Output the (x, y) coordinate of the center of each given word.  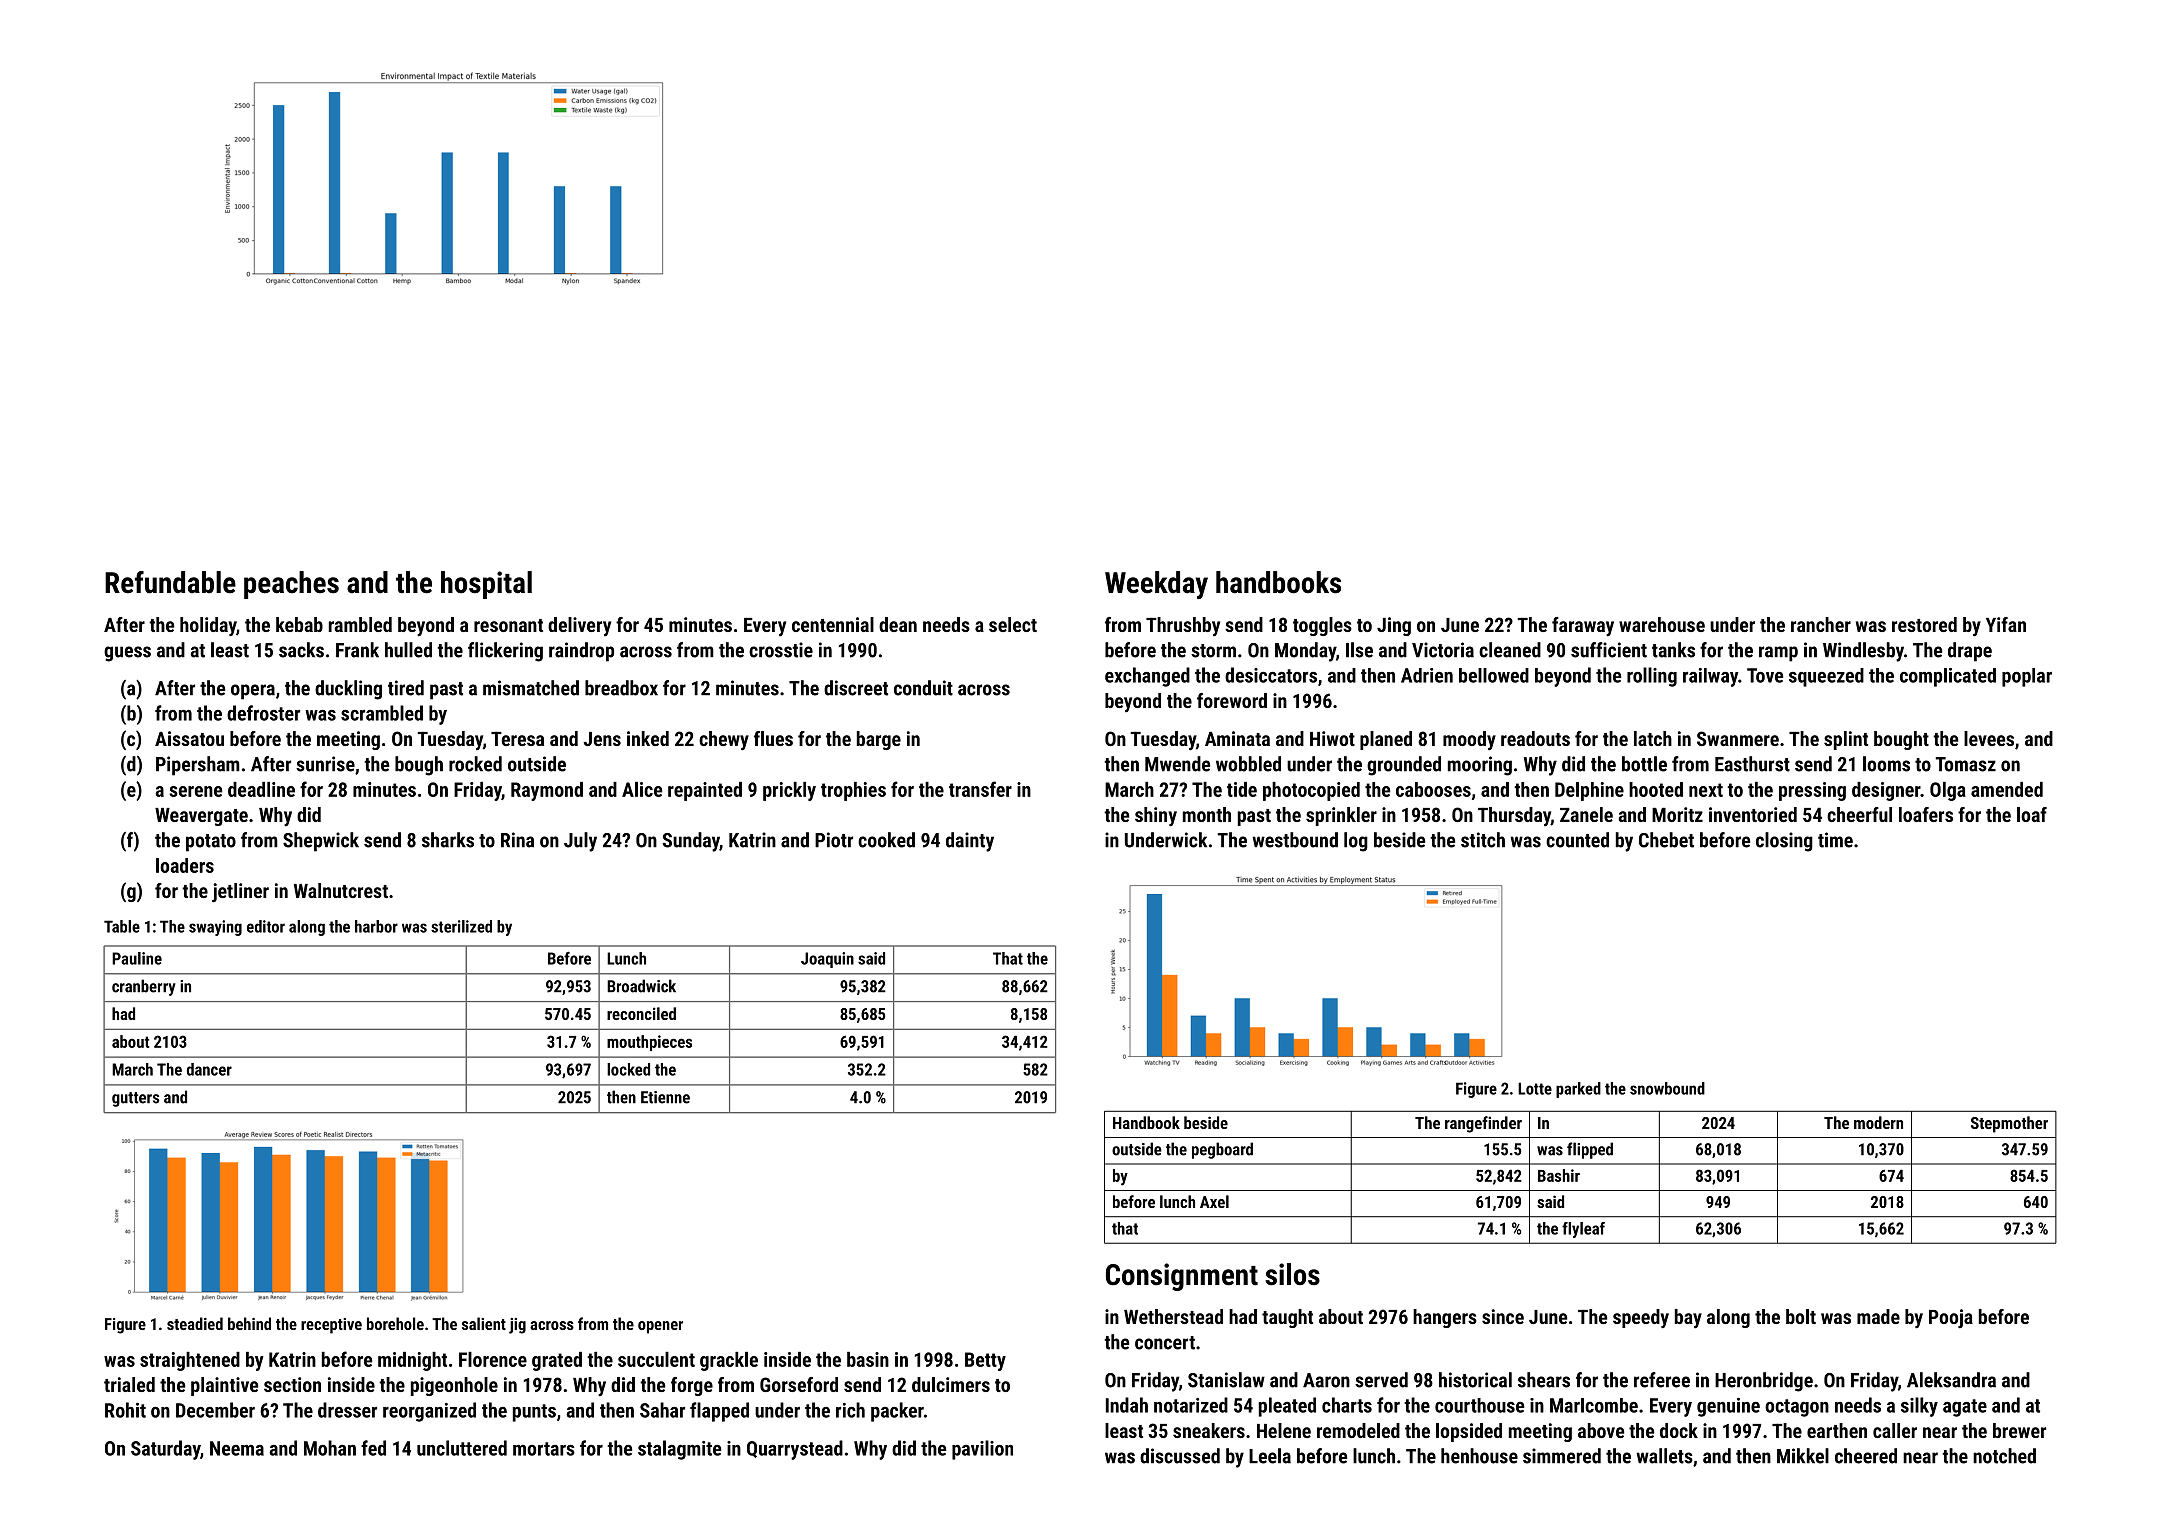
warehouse (1662, 624)
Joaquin (827, 960)
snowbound (1667, 1088)
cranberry (144, 987)
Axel (1214, 1201)
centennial (833, 624)
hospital (486, 585)
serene (196, 791)
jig (517, 1326)
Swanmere (1738, 738)
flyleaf (1583, 1230)
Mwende (1177, 764)
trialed (129, 1384)
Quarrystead (795, 1450)
